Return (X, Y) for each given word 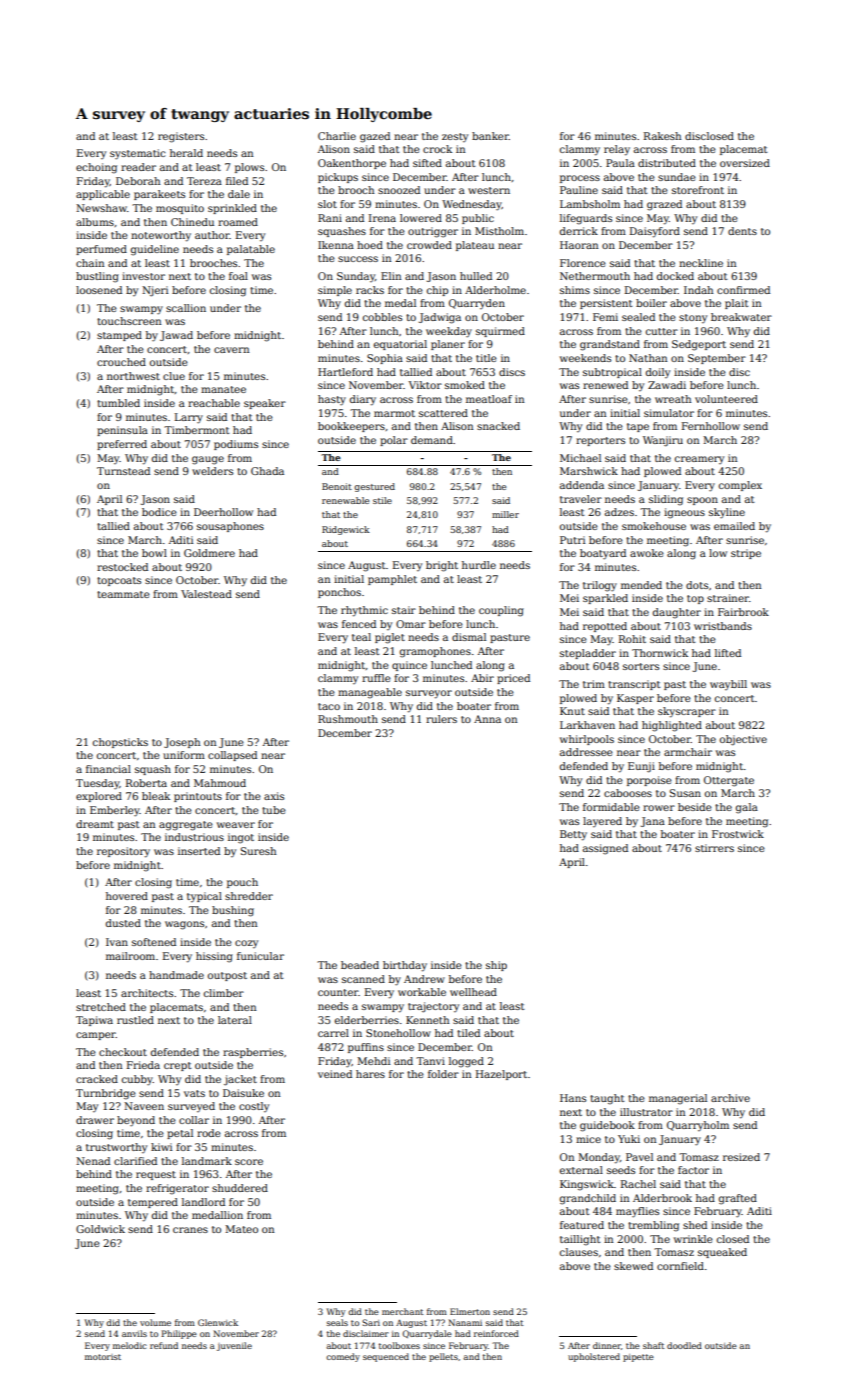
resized (741, 1157)
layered (602, 822)
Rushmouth (348, 719)
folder (443, 1074)
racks (370, 290)
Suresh (258, 851)
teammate (123, 594)
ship (496, 966)
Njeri (155, 291)
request (156, 1175)
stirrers (714, 848)
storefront (698, 190)
